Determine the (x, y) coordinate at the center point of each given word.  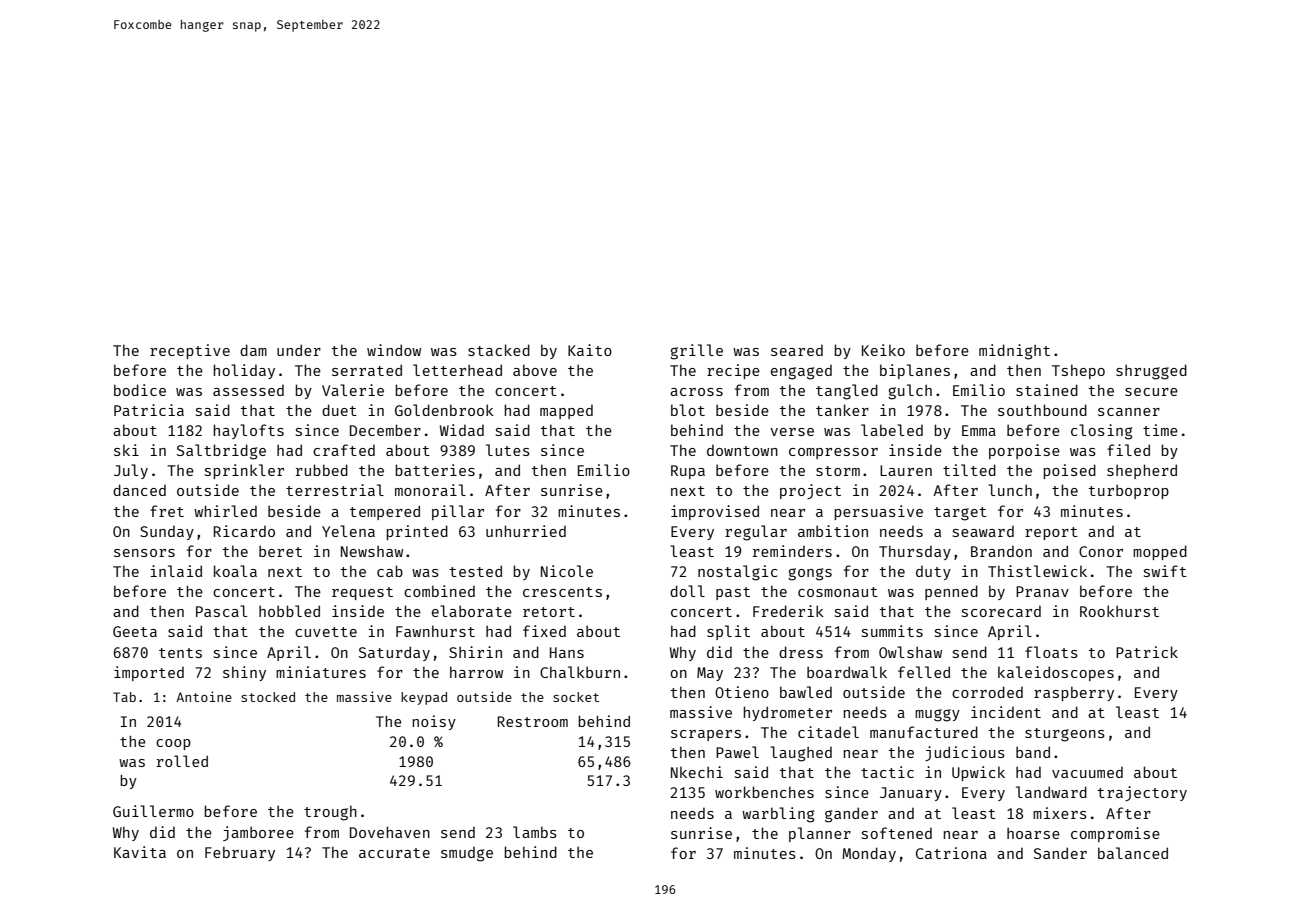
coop (173, 744)
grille (696, 352)
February (240, 853)
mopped (1160, 552)
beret (280, 551)
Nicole (567, 571)
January (911, 794)
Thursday (915, 552)
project (810, 491)
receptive (190, 351)
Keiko (883, 350)
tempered (385, 512)
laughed (801, 754)
